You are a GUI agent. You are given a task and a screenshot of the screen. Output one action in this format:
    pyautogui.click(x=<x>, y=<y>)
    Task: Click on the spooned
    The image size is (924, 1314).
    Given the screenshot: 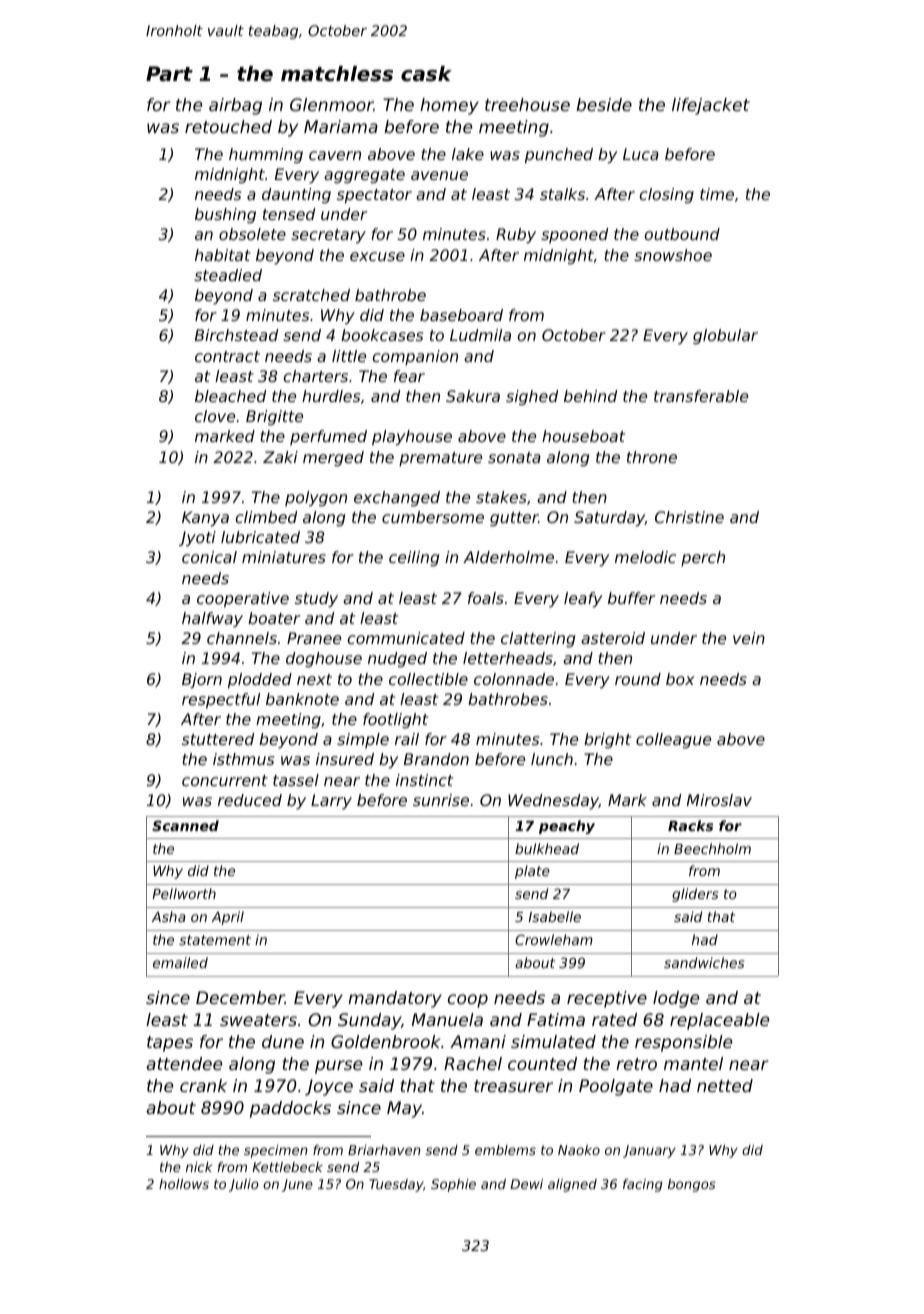 What is the action you would take?
    pyautogui.click(x=574, y=235)
